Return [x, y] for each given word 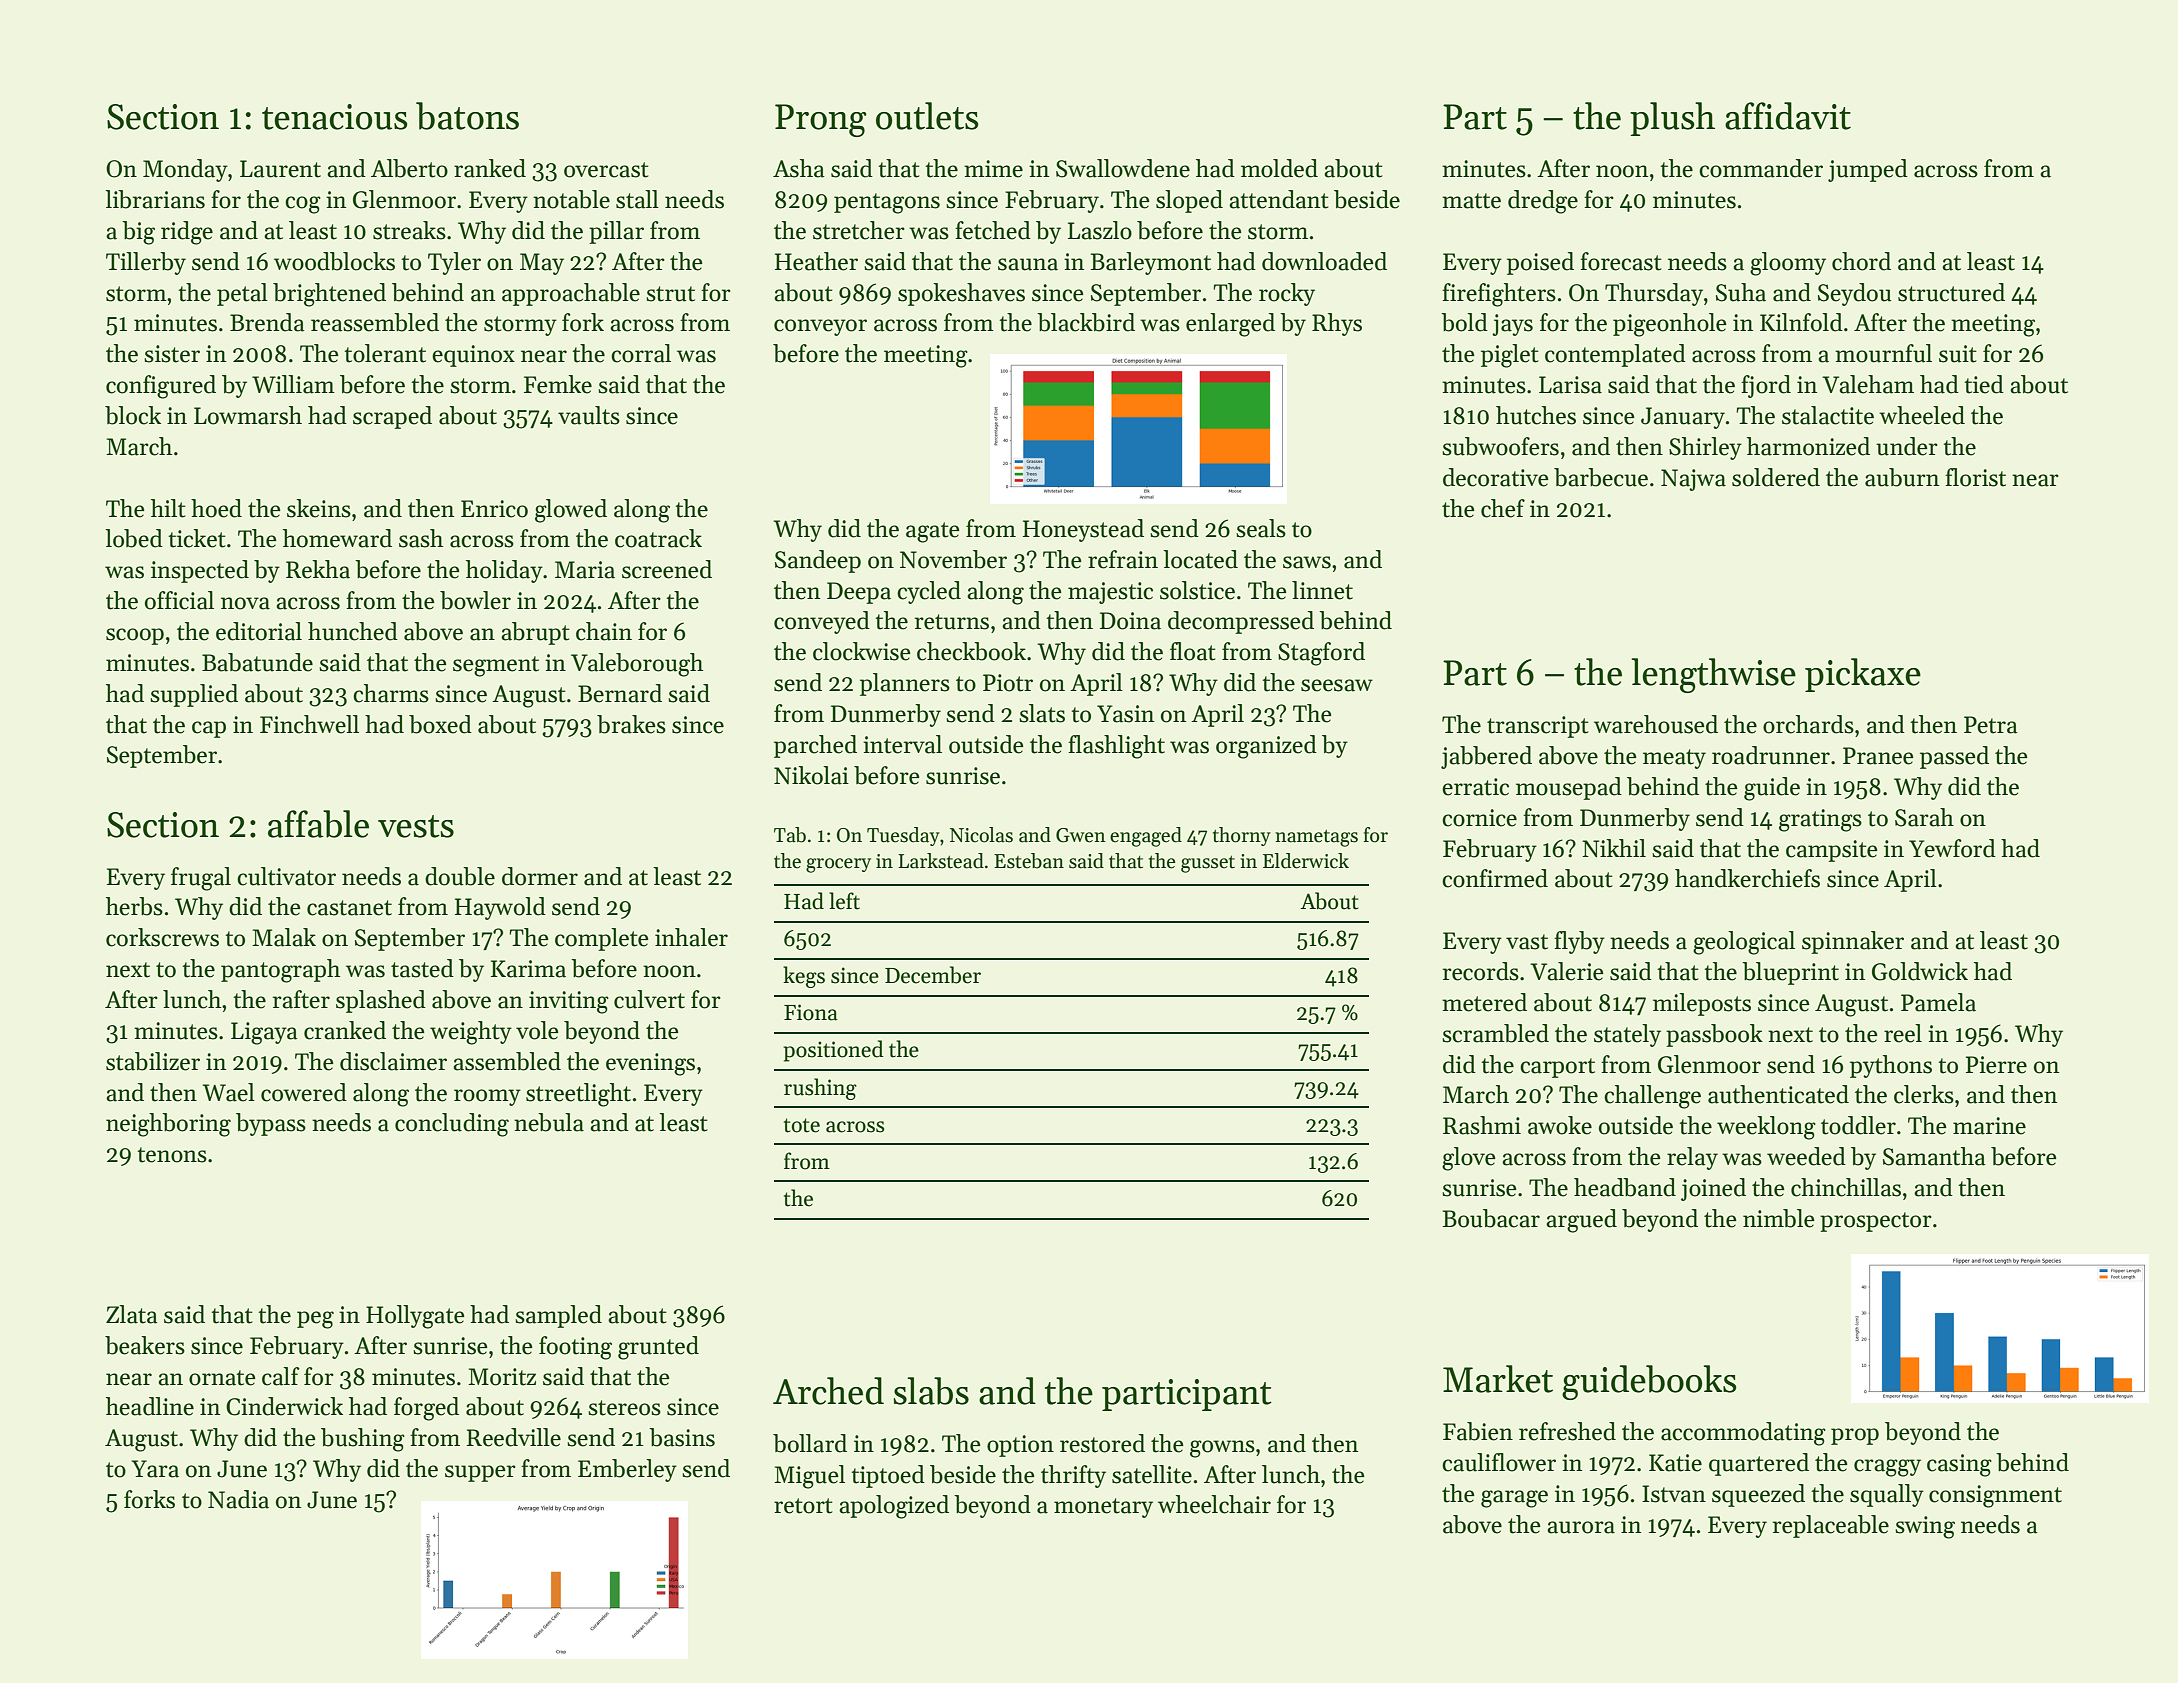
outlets [927, 116]
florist [1975, 477]
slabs [931, 1391]
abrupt [535, 633]
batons [467, 116]
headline [150, 1406]
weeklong [1766, 1128]
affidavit [1788, 116]
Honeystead [1083, 530]
